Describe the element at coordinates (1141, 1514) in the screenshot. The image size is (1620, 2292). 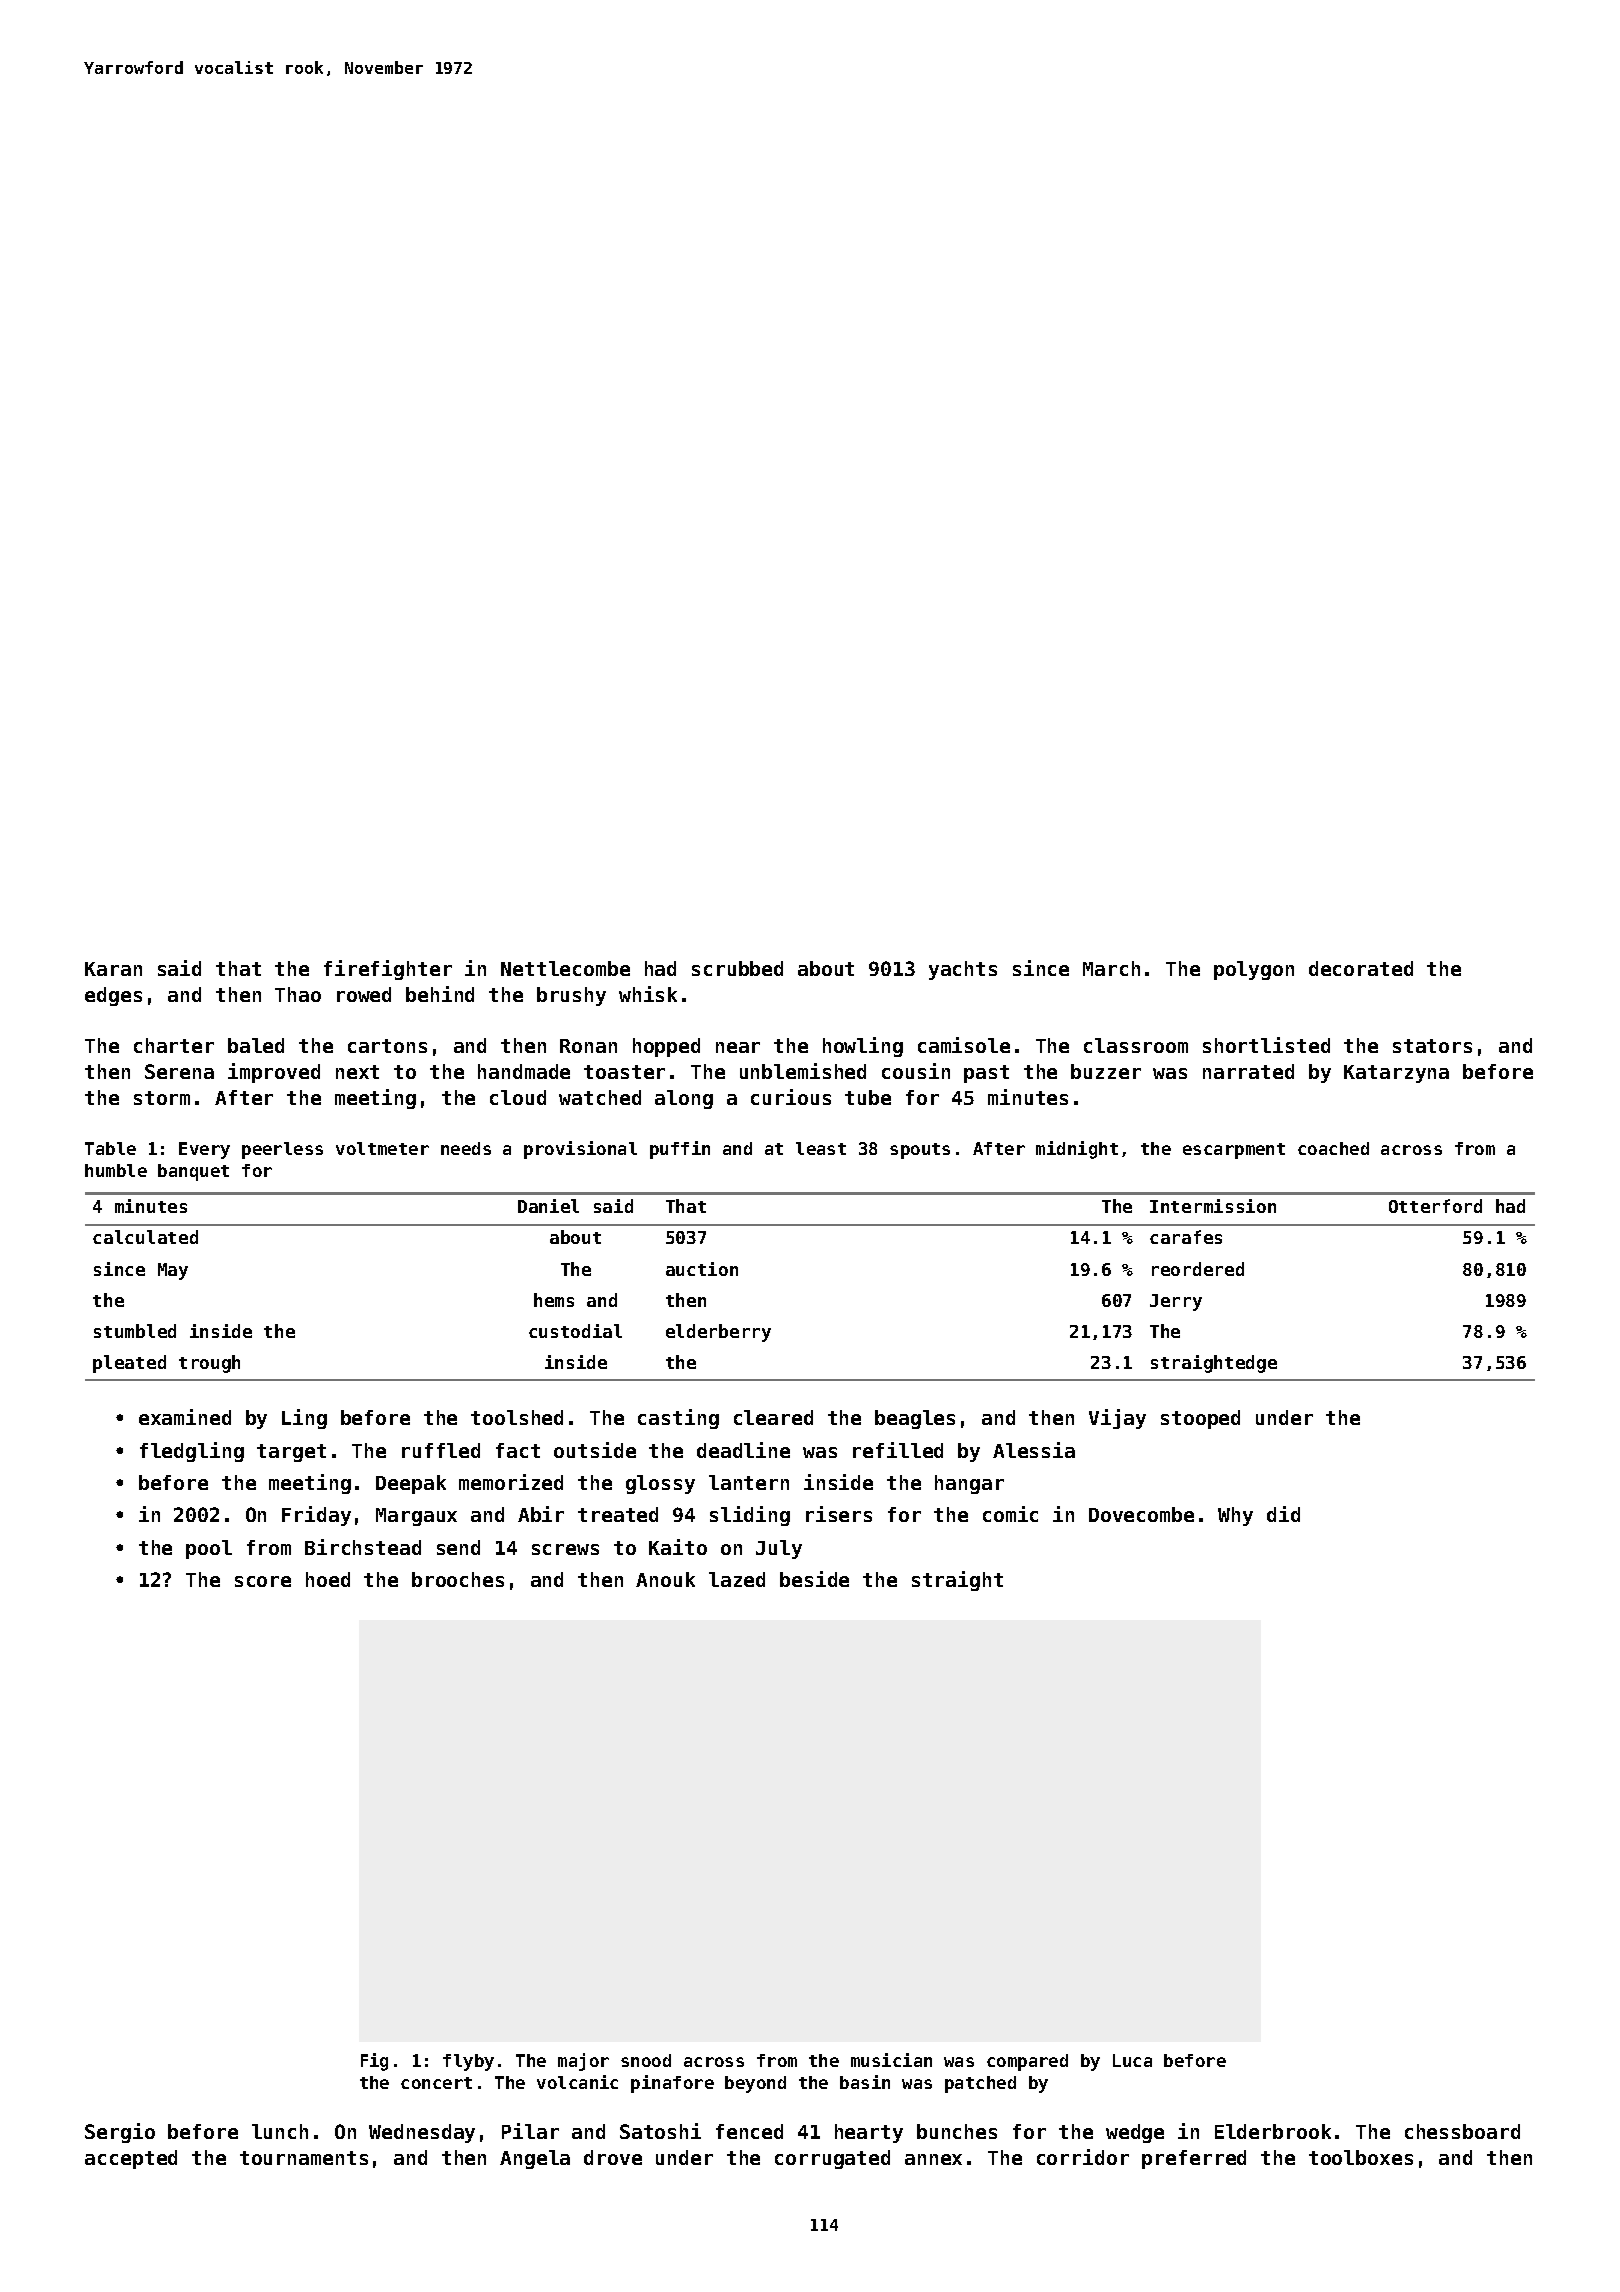
I see `Dovecombe` at that location.
